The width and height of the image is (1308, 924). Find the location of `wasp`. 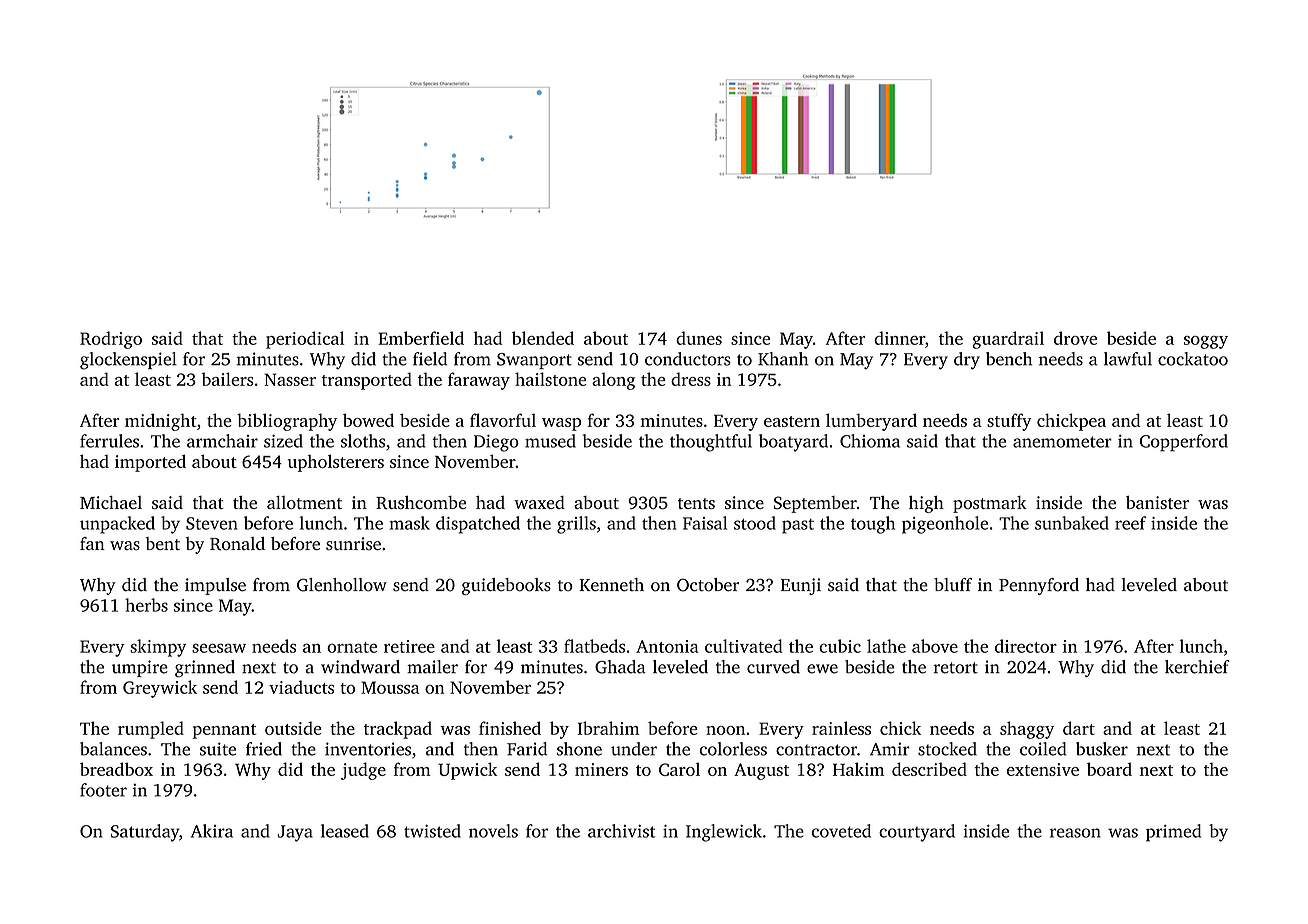

wasp is located at coordinates (561, 424).
